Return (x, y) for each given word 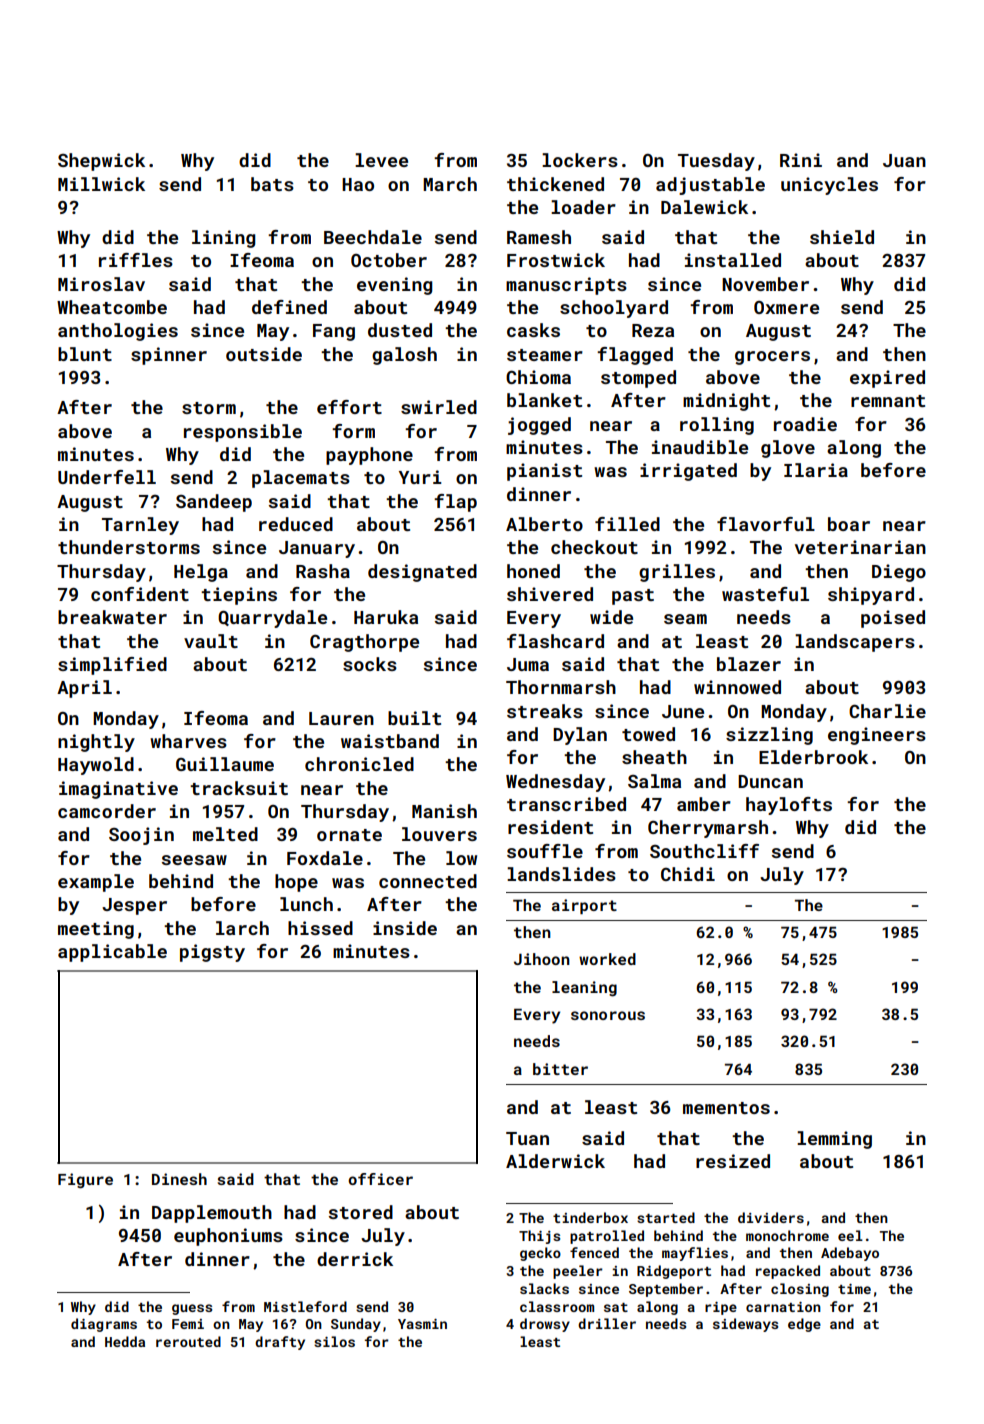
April (84, 689)
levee (381, 160)
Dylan (580, 736)
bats (272, 184)
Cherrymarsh (708, 829)
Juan (904, 160)
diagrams (104, 1325)
